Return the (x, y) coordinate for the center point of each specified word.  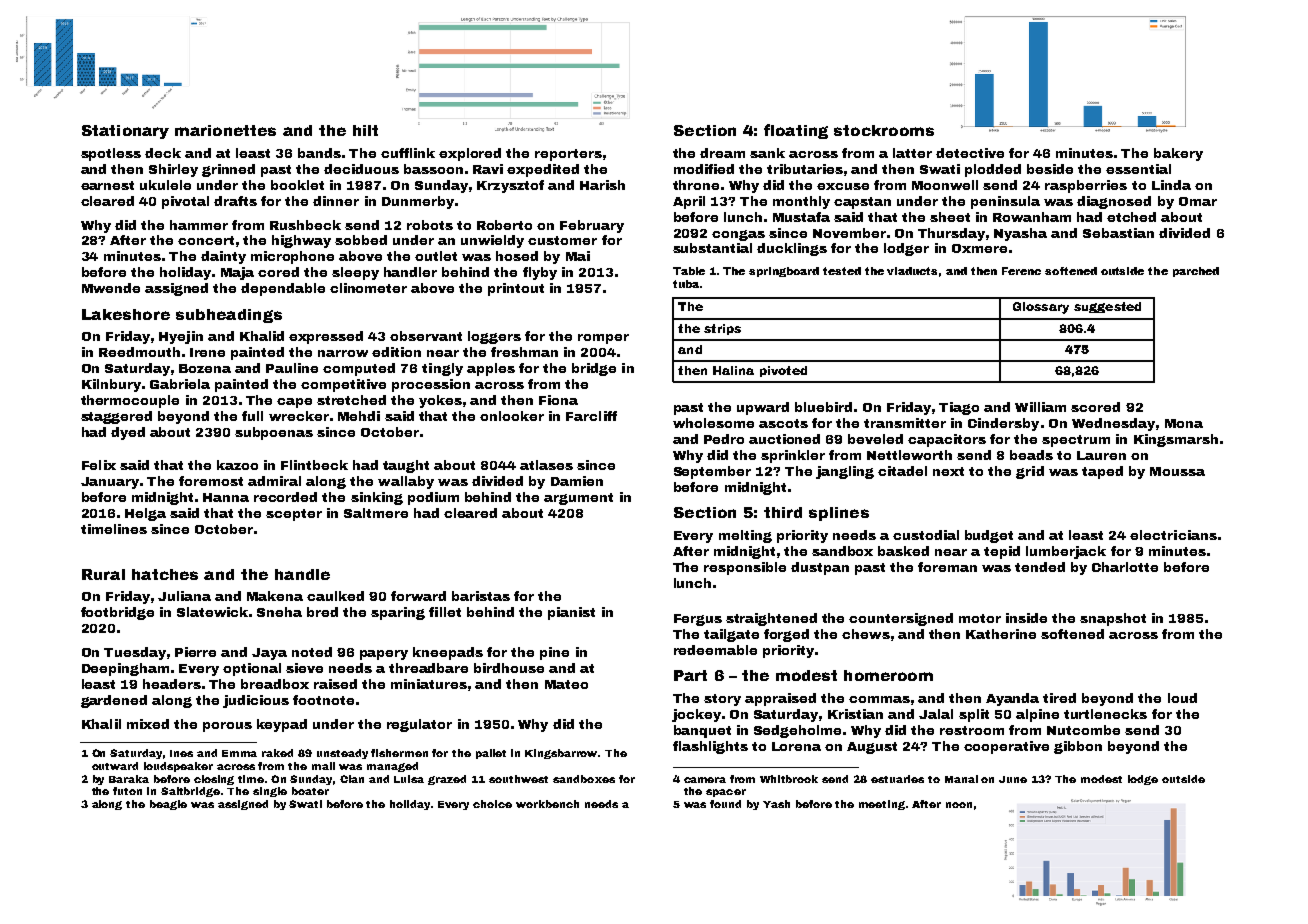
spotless (111, 154)
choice (492, 804)
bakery (1178, 154)
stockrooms (884, 130)
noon (959, 805)
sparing (398, 613)
